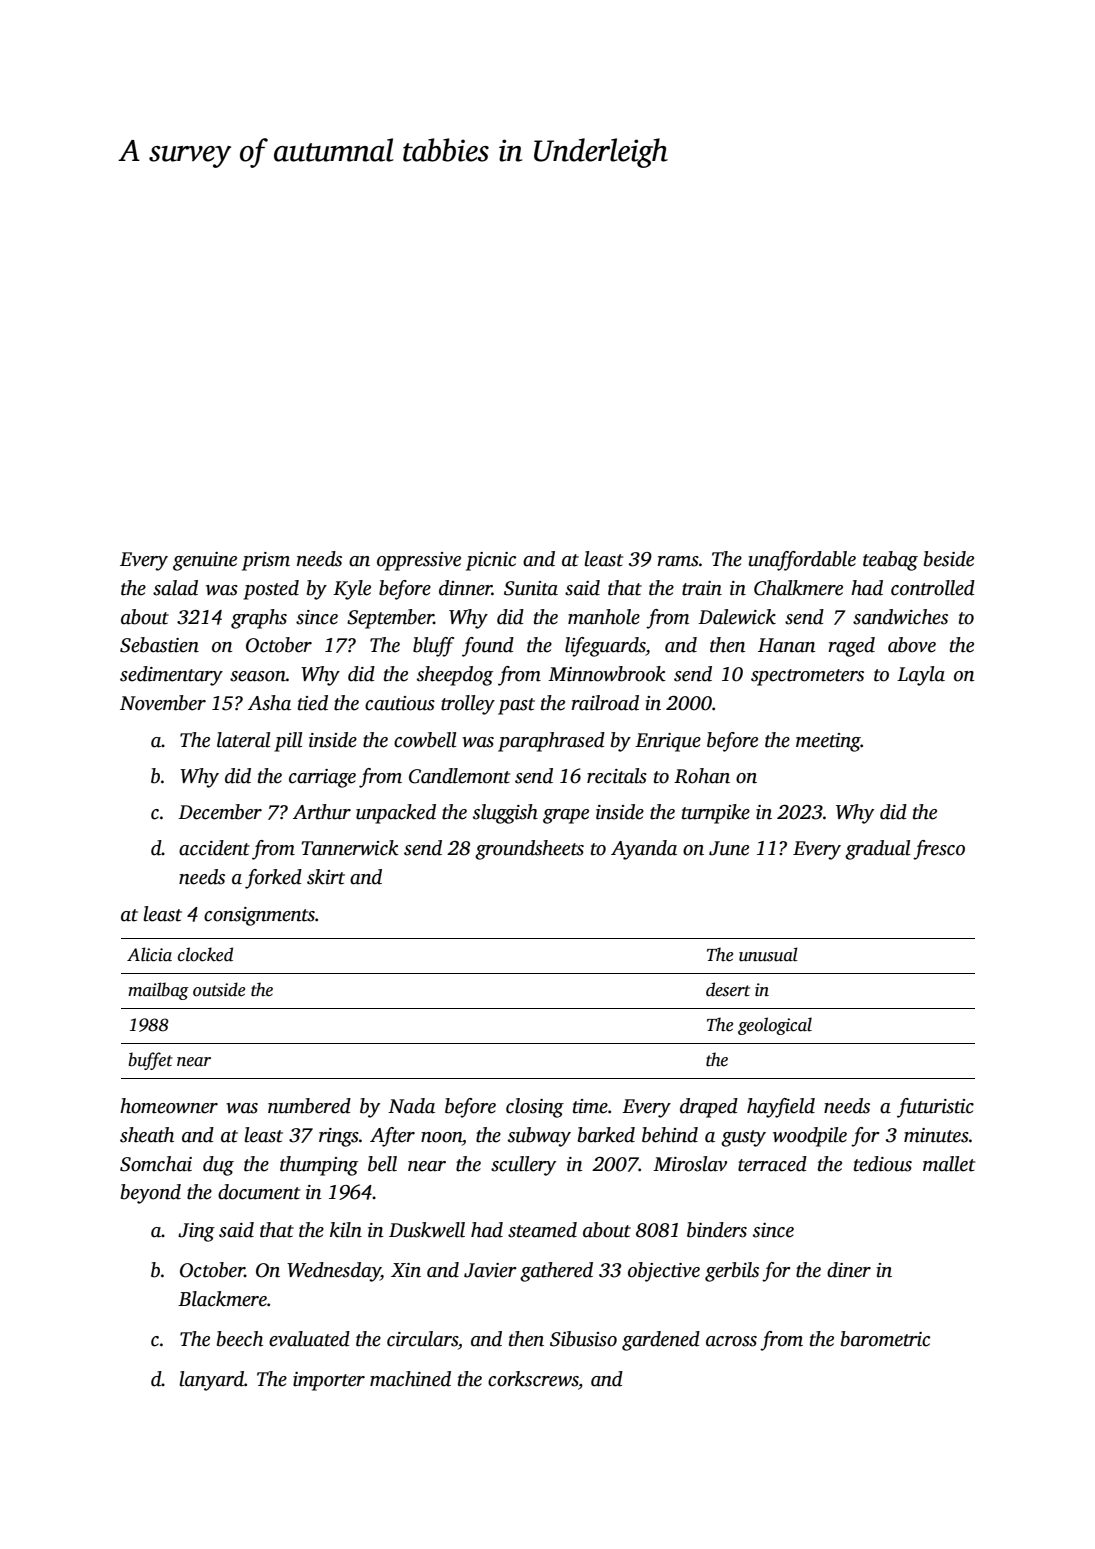  I want to click on rings, so click(339, 1137).
